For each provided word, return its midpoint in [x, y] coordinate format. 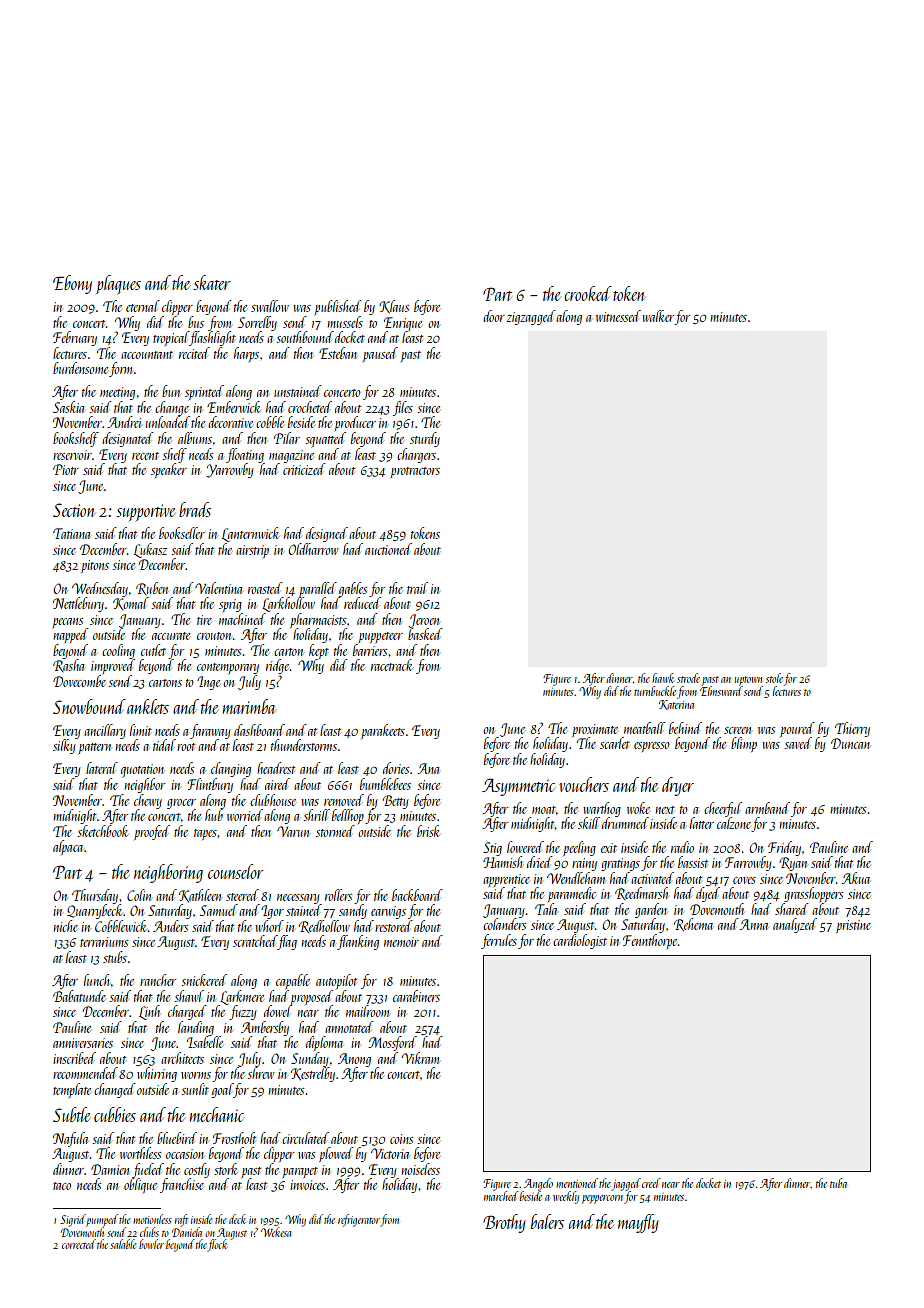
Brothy [504, 1223]
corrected [79, 1244]
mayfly [638, 1223]
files [403, 408]
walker [658, 317]
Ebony [72, 284]
